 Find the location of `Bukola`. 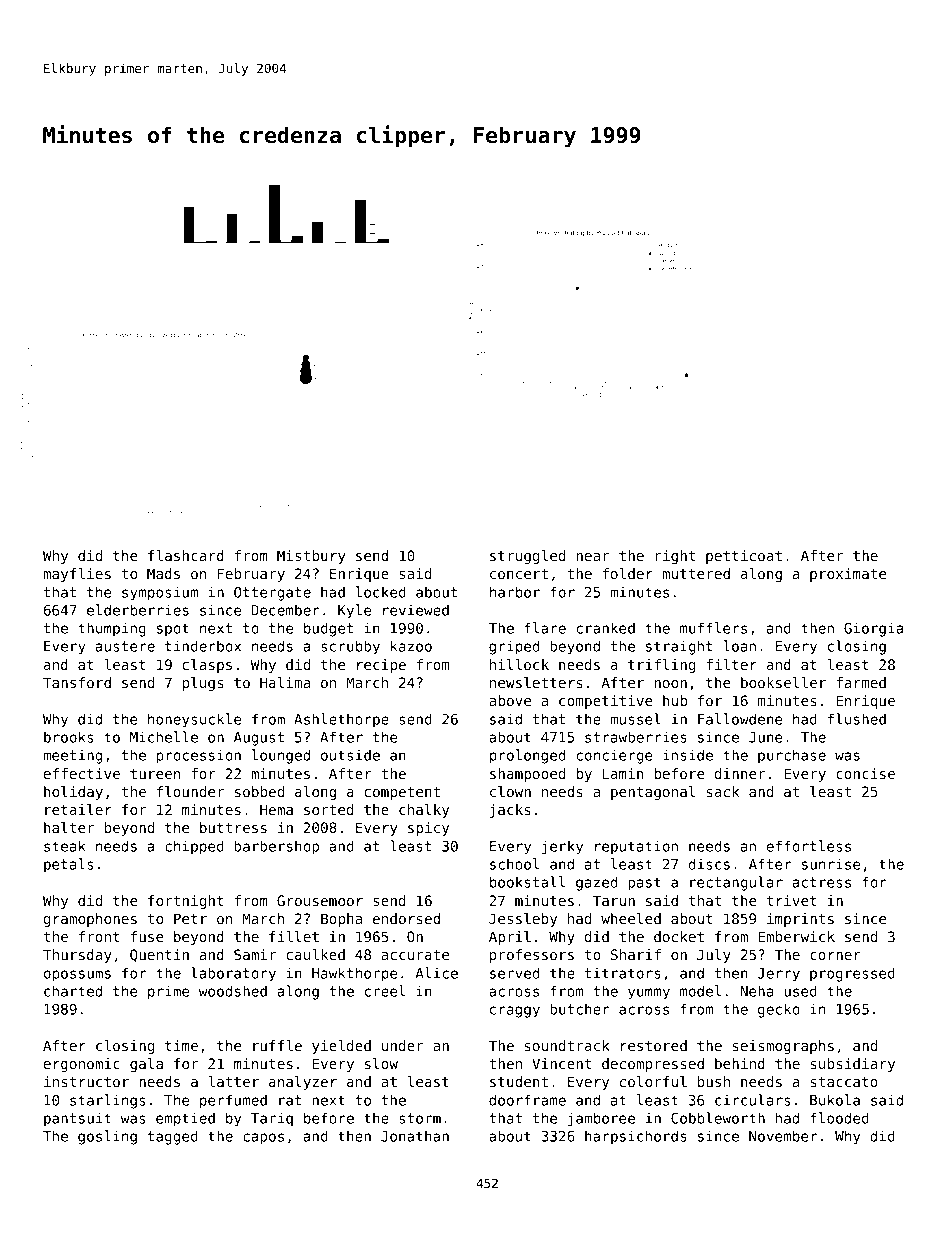

Bukola is located at coordinates (835, 1100).
